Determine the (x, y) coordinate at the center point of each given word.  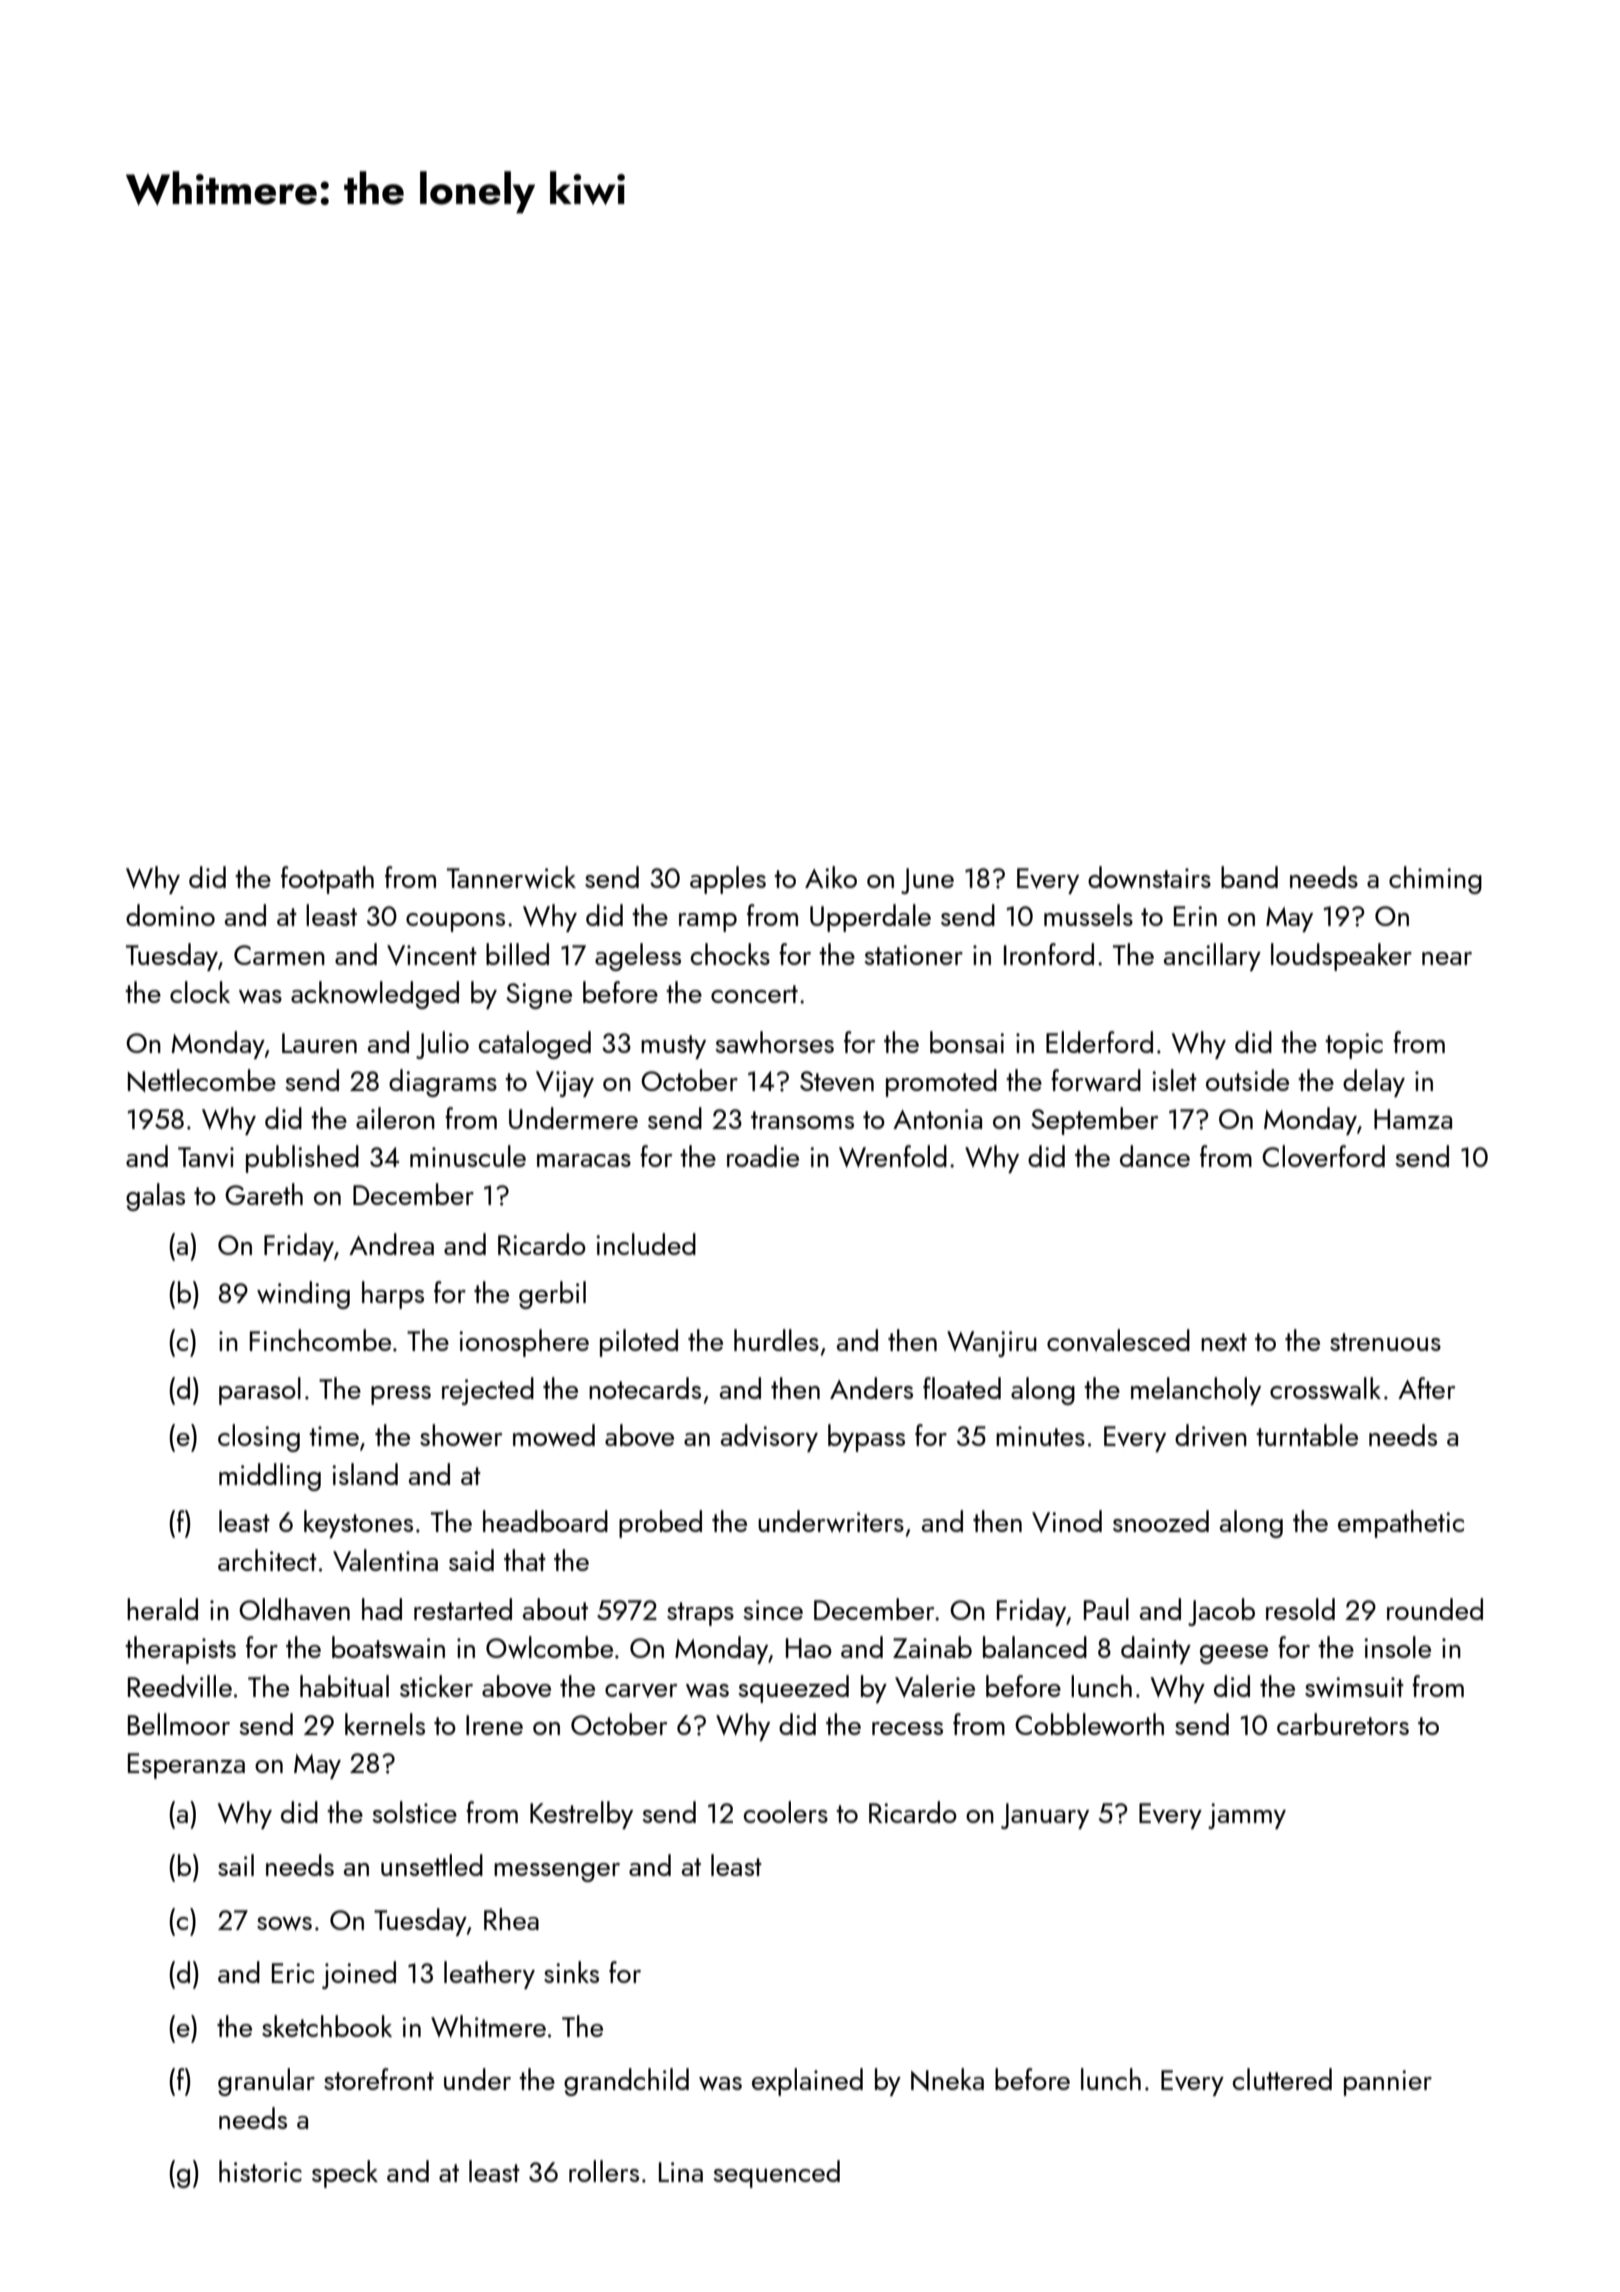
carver (641, 1691)
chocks (730, 954)
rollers (604, 2171)
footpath (327, 880)
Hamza (1413, 1119)
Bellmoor (179, 1724)
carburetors (1343, 1724)
